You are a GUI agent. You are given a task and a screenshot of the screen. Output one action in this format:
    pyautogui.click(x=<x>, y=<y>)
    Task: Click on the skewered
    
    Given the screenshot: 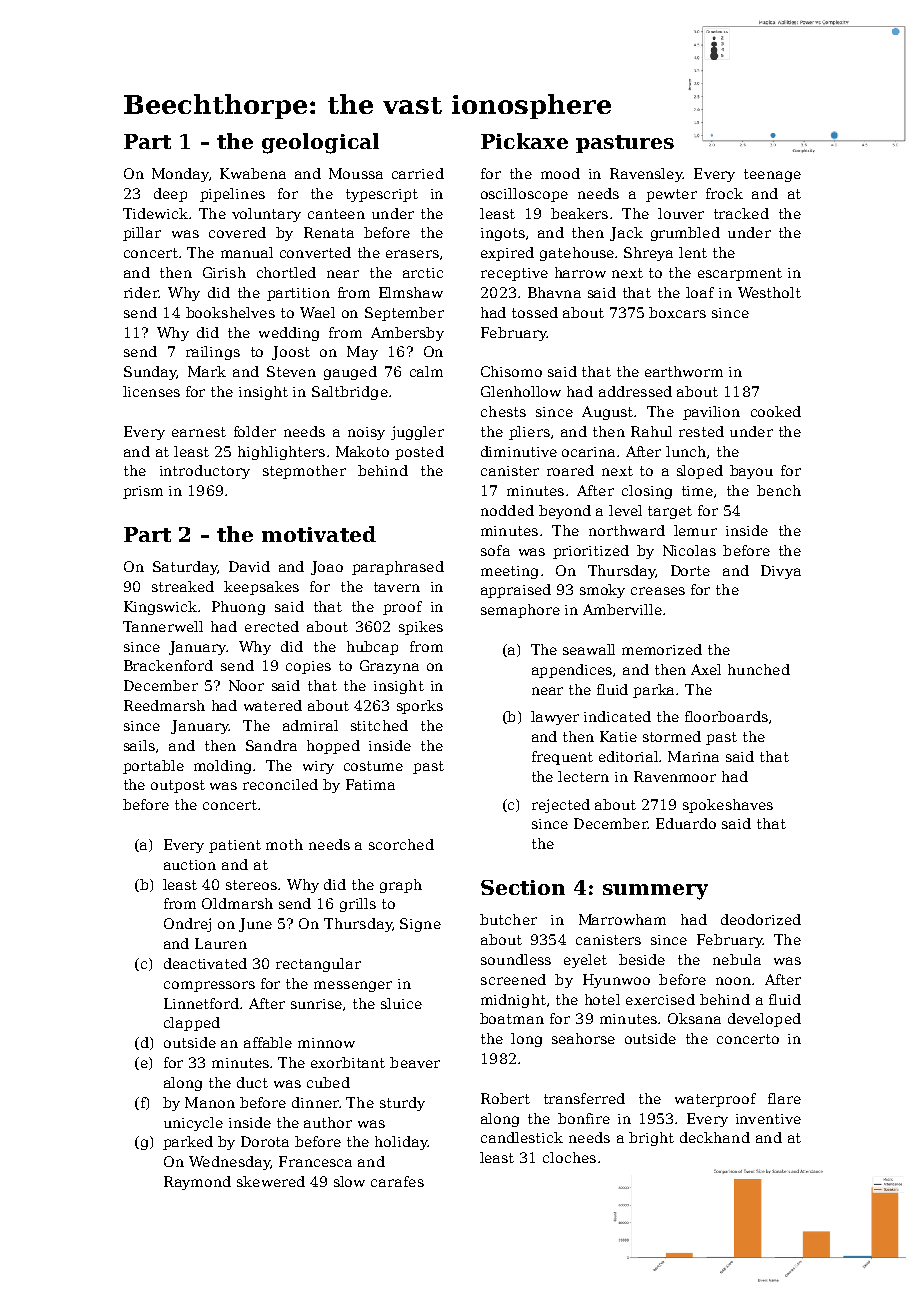 What is the action you would take?
    pyautogui.click(x=271, y=1181)
